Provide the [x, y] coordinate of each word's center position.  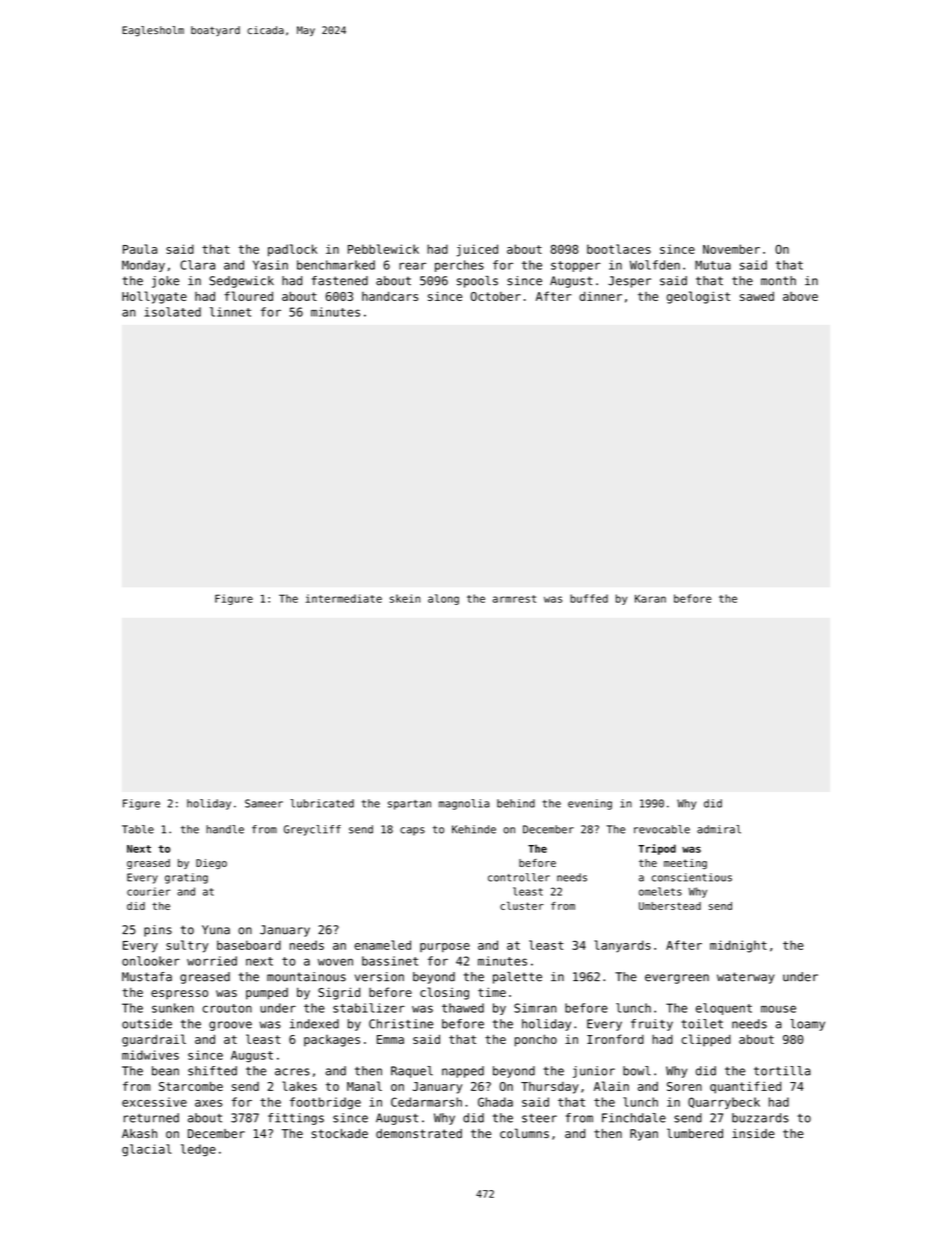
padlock [292, 250]
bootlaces [619, 249]
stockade [340, 1133]
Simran [535, 1008]
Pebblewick [383, 249]
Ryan [644, 1135]
